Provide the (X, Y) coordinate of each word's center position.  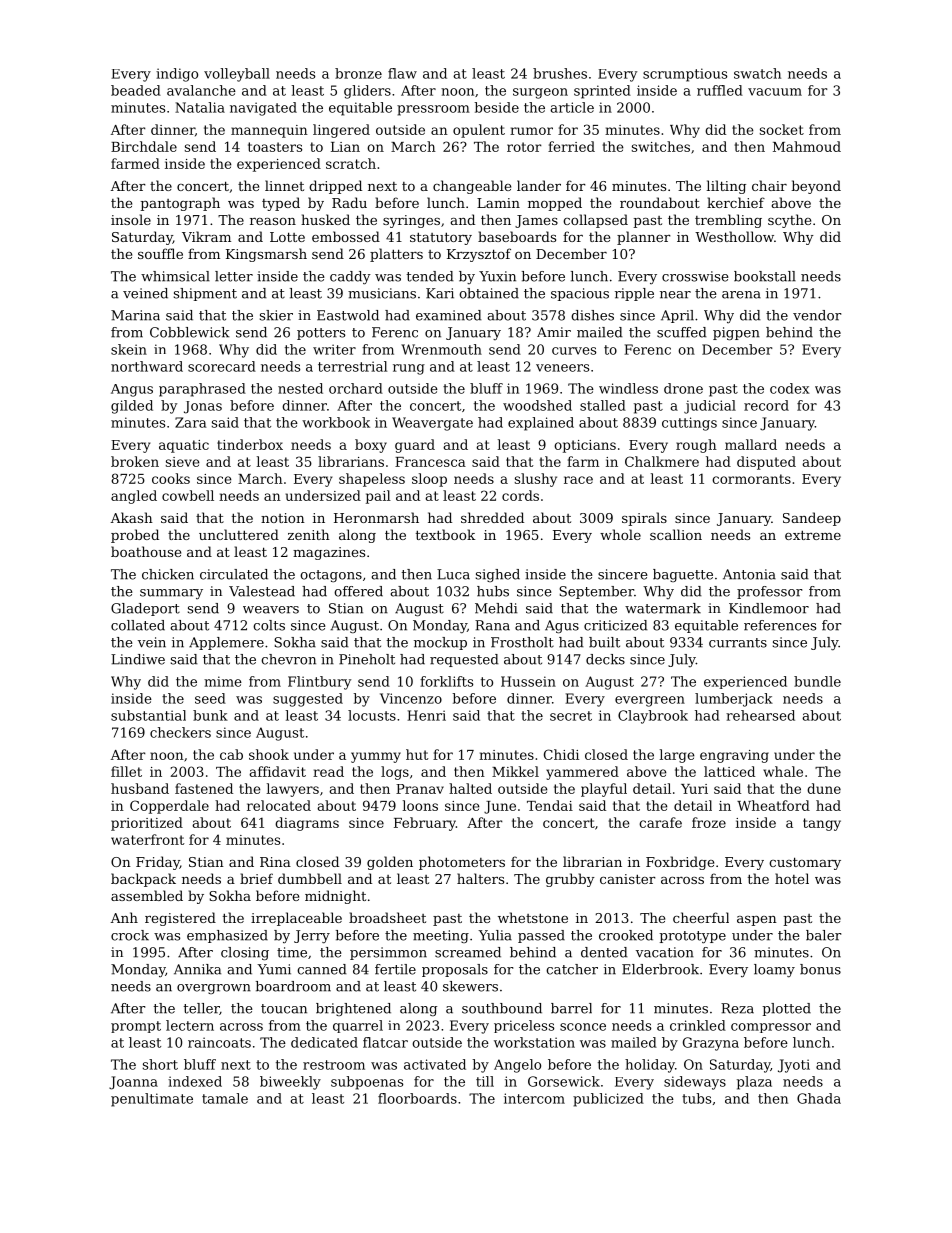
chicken (168, 574)
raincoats (219, 1042)
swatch (757, 73)
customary (805, 863)
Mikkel (515, 771)
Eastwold (348, 315)
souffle (160, 253)
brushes (560, 73)
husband (140, 788)
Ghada (819, 1098)
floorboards (417, 1098)
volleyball (237, 75)
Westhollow (734, 236)
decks (605, 659)
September (596, 592)
